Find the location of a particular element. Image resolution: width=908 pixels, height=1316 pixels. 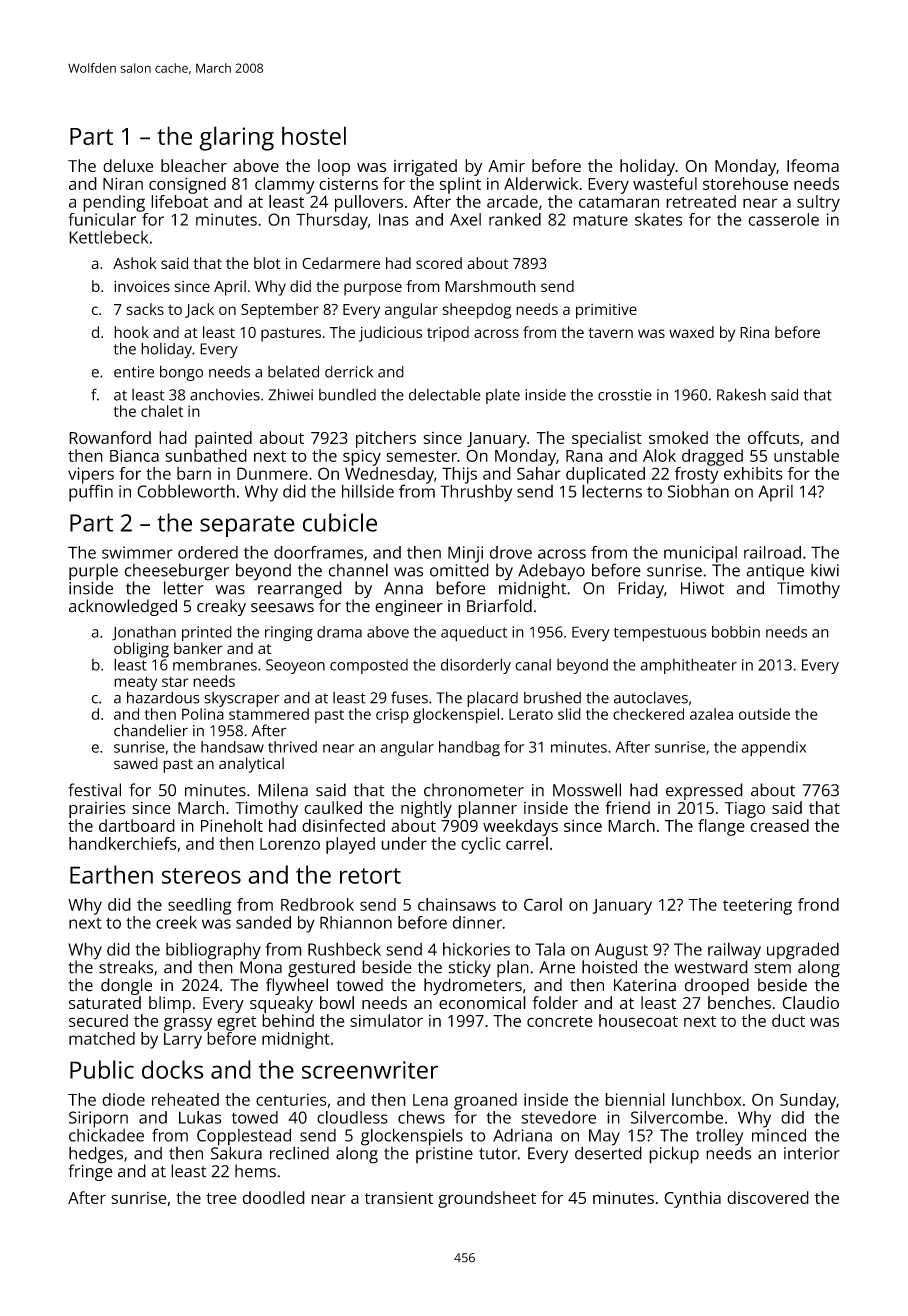

drama is located at coordinates (339, 632).
